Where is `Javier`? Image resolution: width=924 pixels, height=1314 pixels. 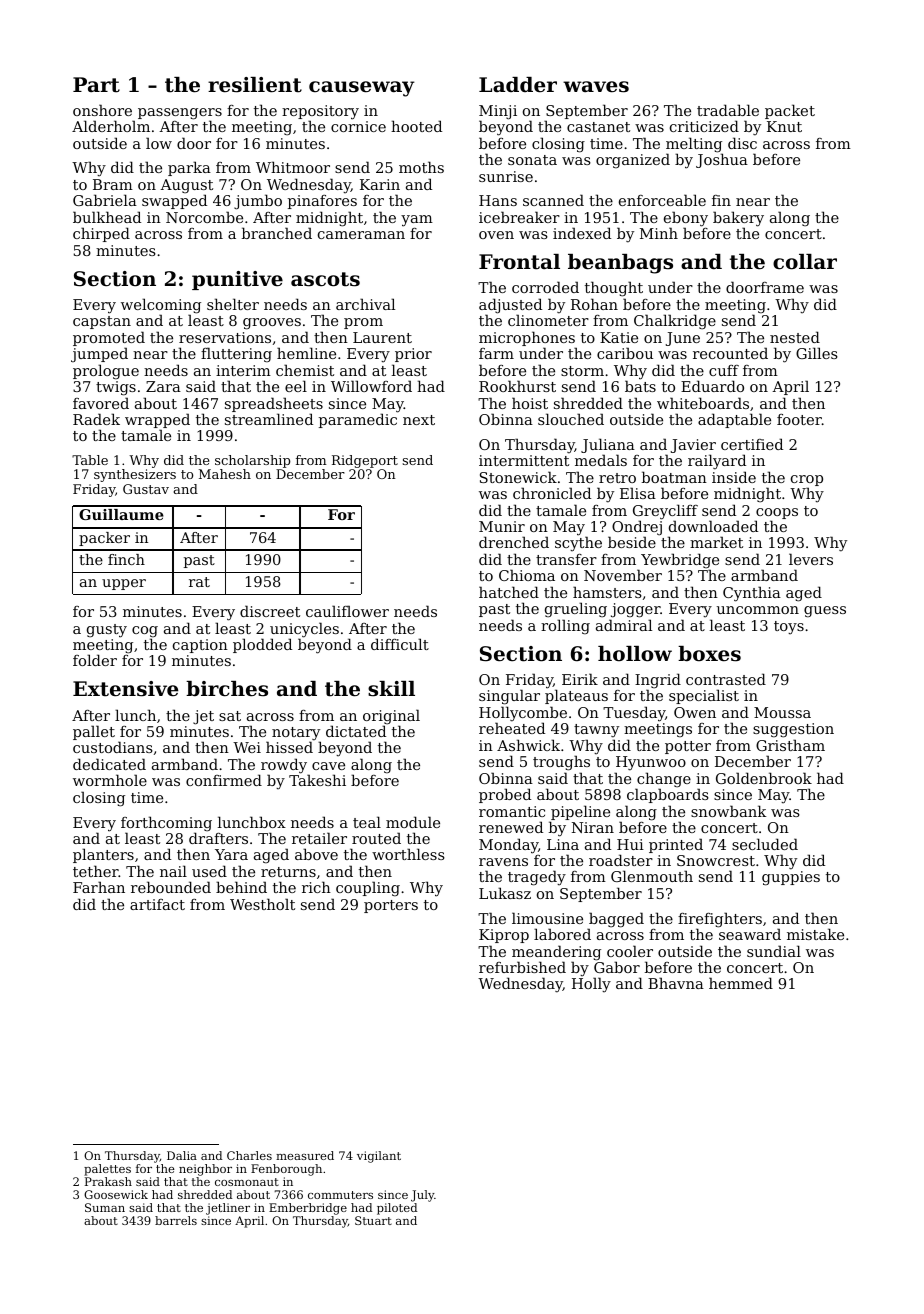 Javier is located at coordinates (693, 446).
